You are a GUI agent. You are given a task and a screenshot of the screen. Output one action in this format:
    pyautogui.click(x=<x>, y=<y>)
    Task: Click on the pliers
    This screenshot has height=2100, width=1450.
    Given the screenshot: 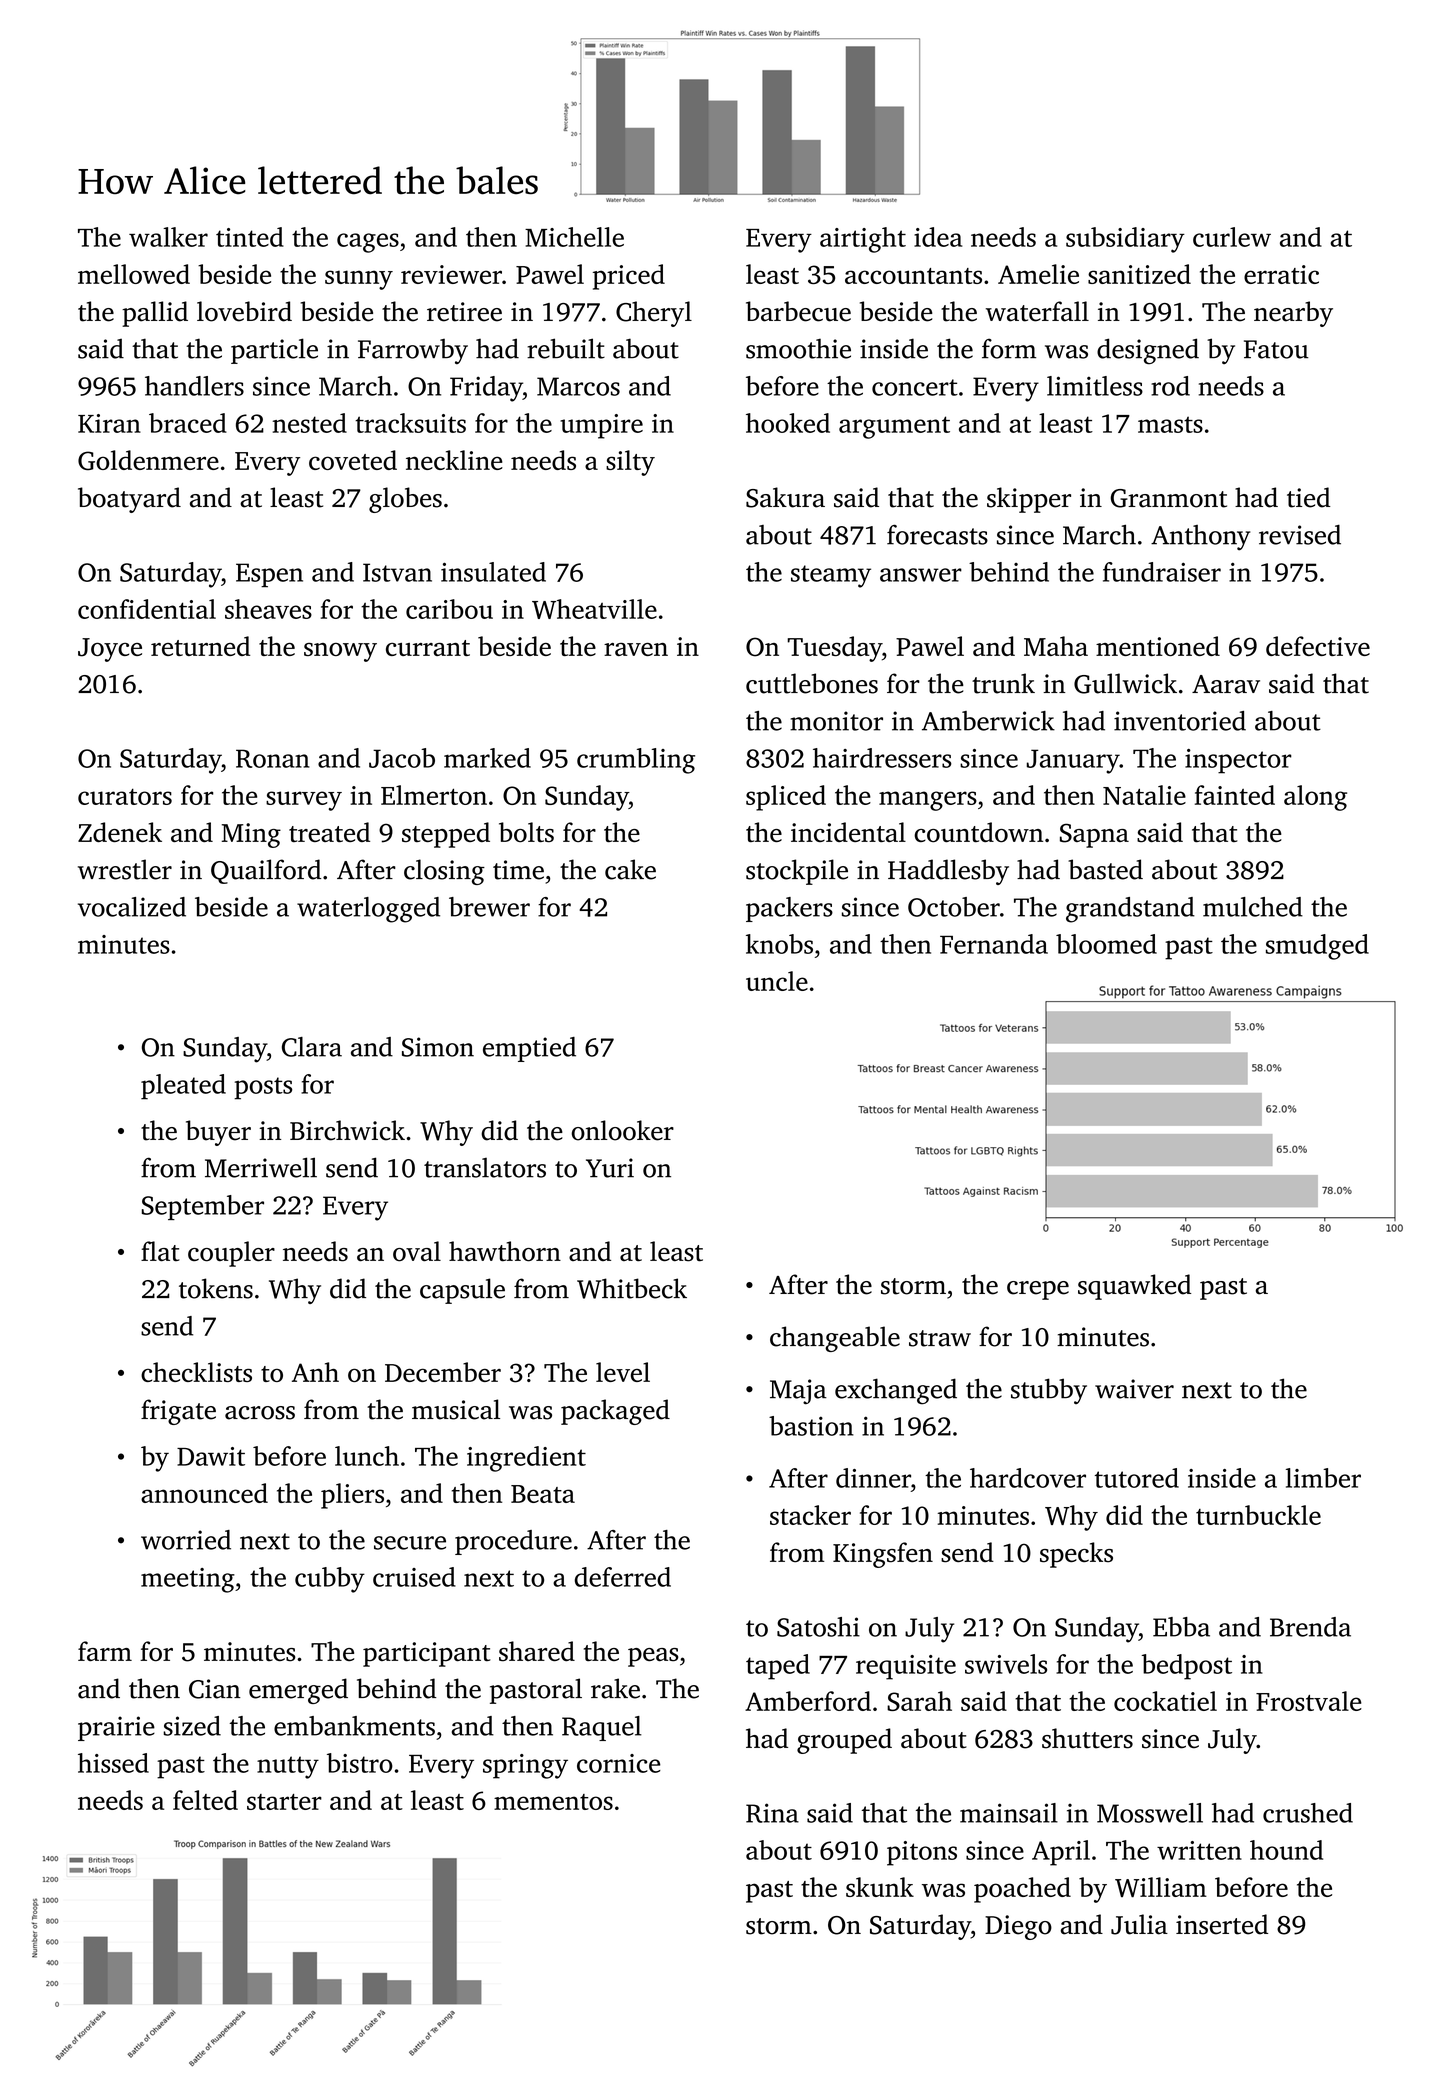 What is the action you would take?
    pyautogui.click(x=352, y=1496)
